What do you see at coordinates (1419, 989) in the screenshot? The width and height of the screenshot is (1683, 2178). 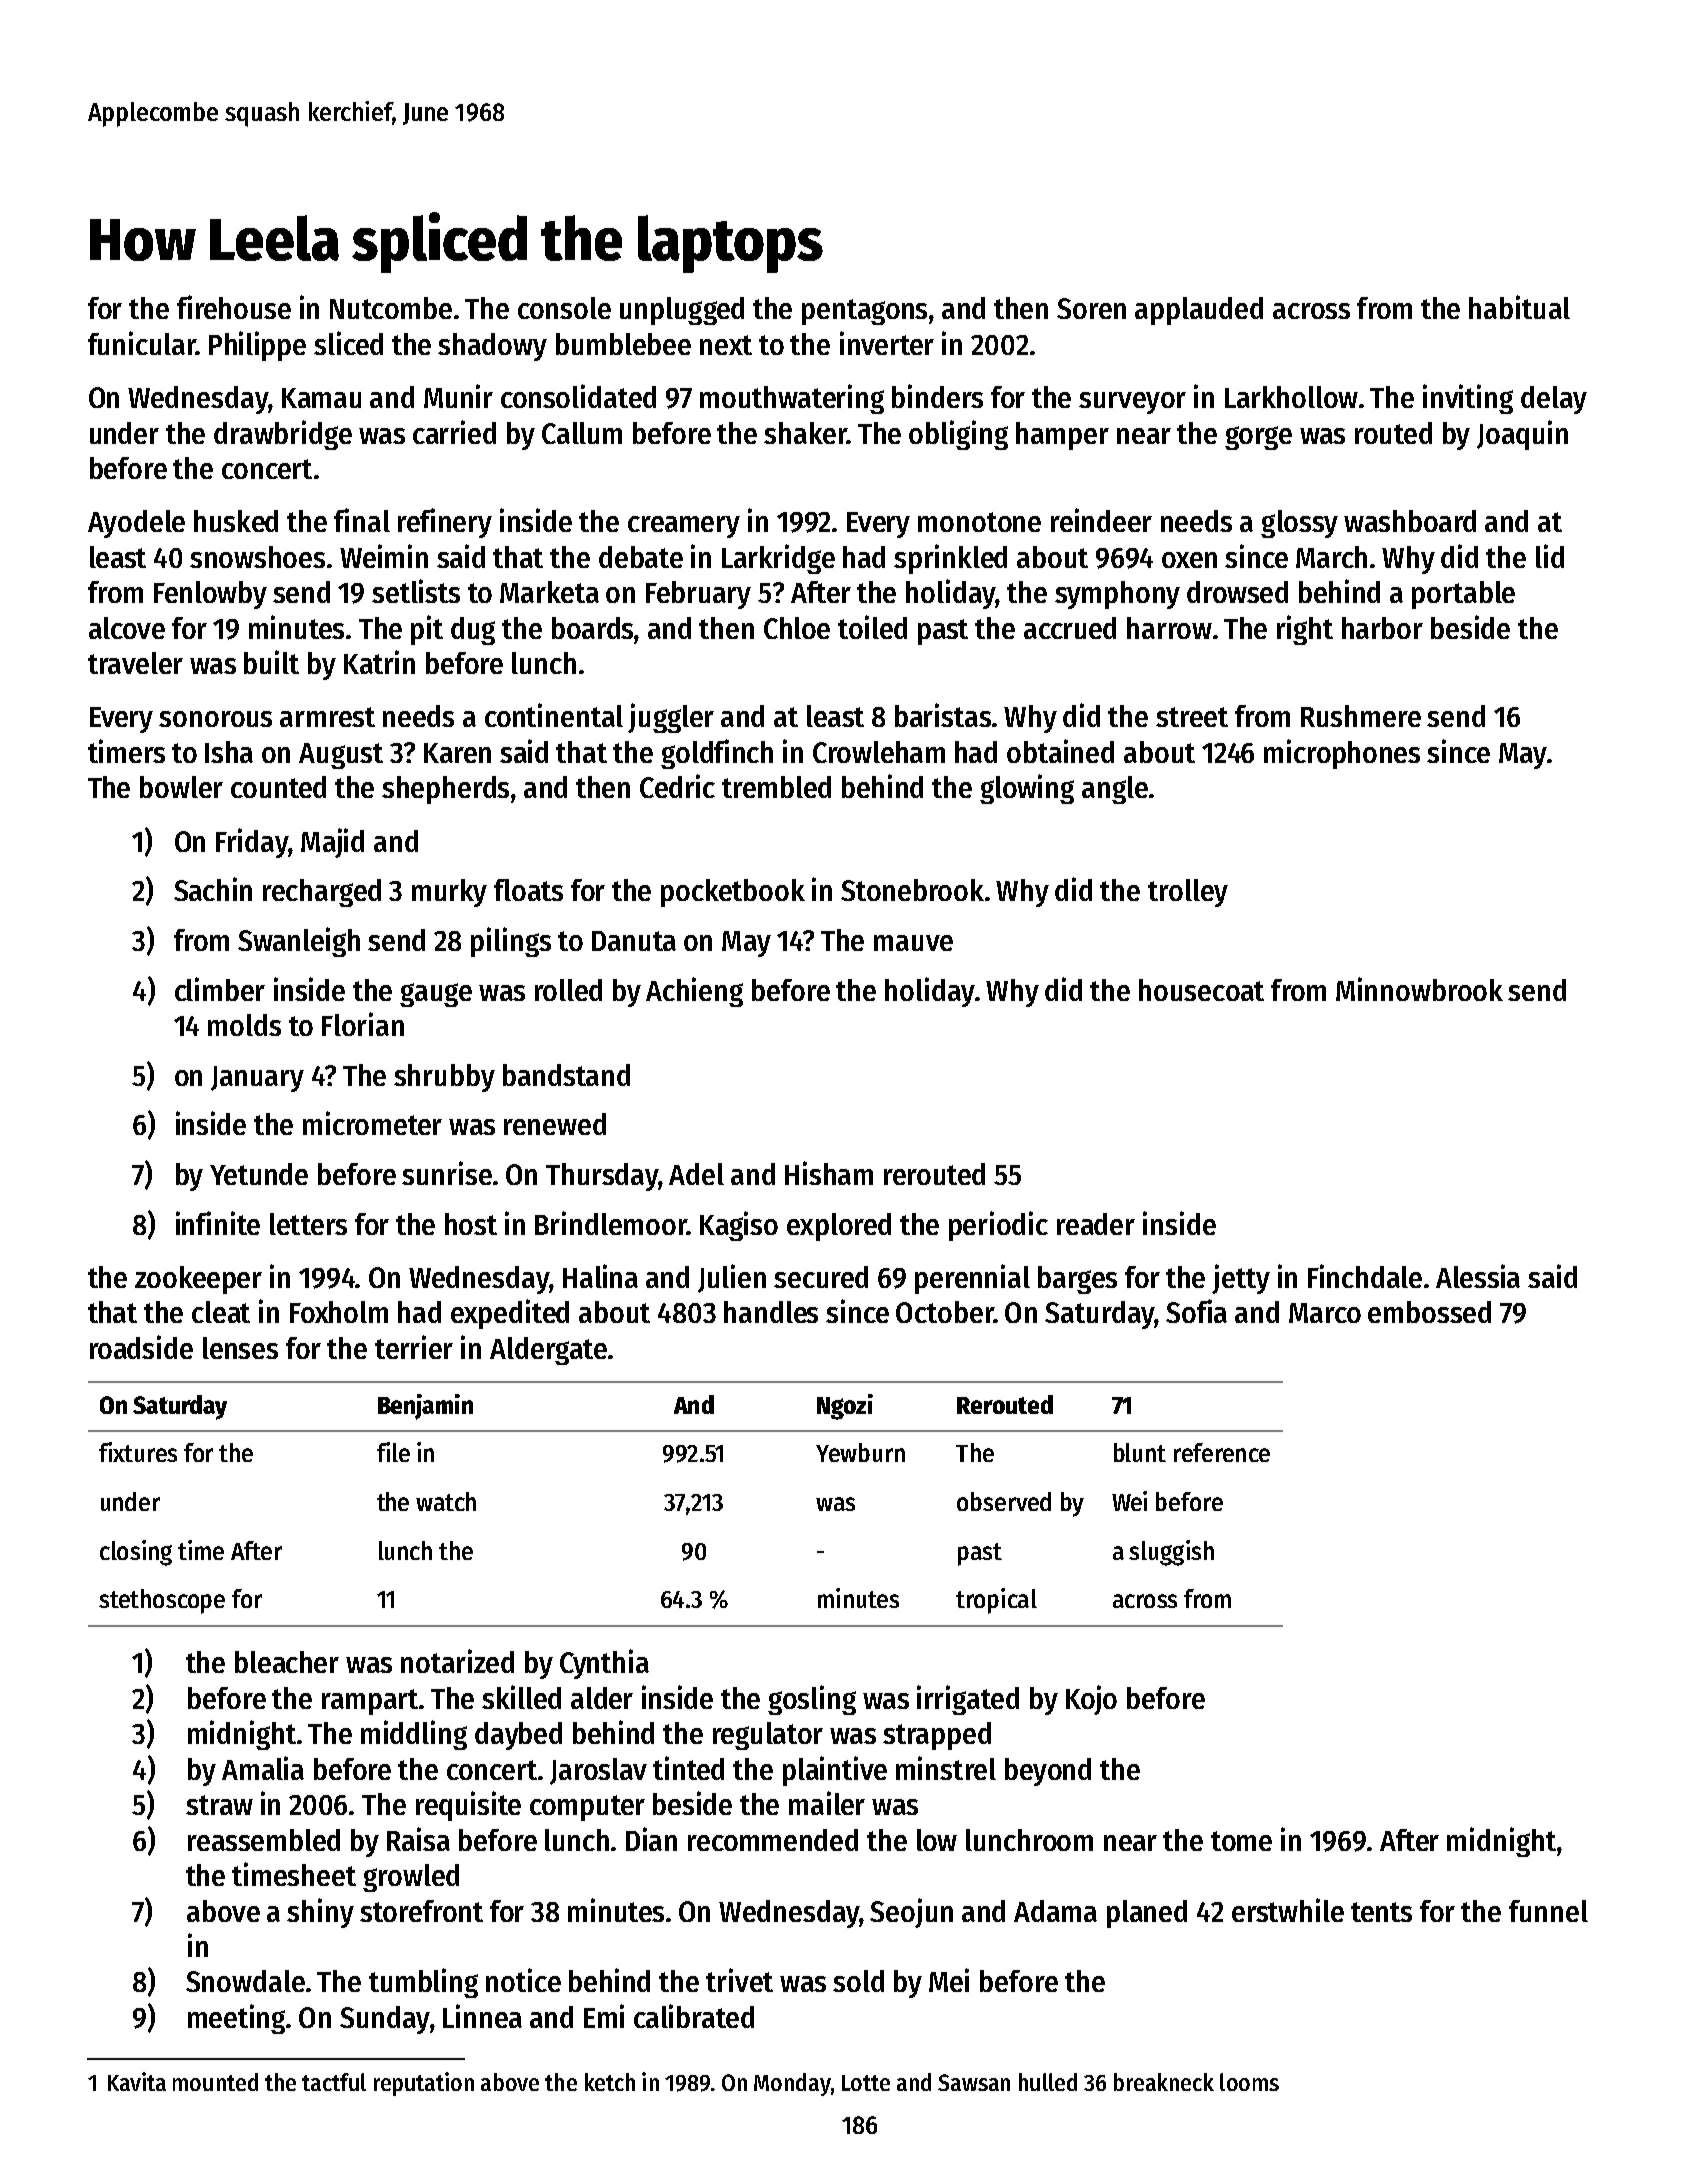 I see `Minnowbrook` at bounding box center [1419, 989].
